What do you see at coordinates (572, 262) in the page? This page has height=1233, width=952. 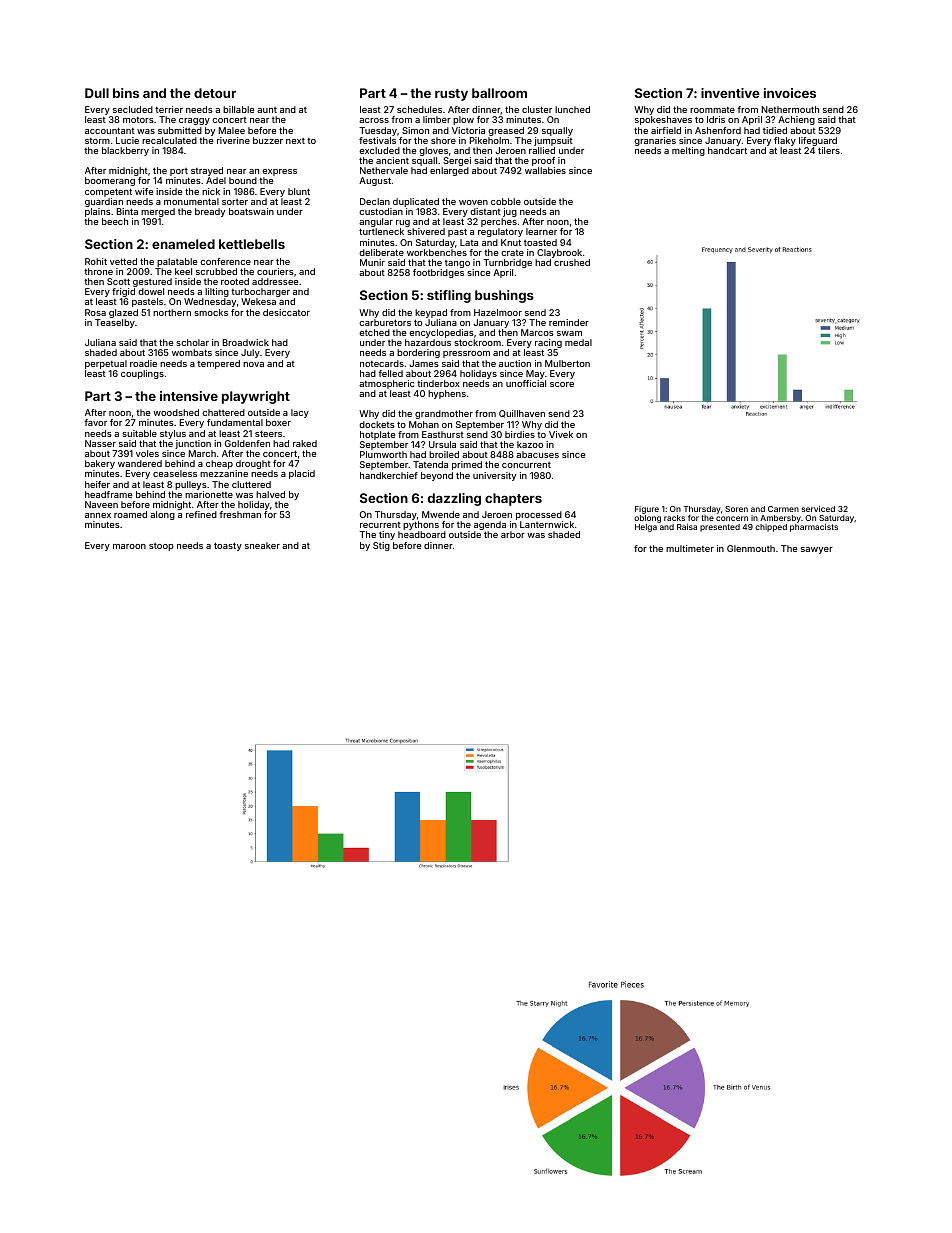 I see `crushed` at bounding box center [572, 262].
